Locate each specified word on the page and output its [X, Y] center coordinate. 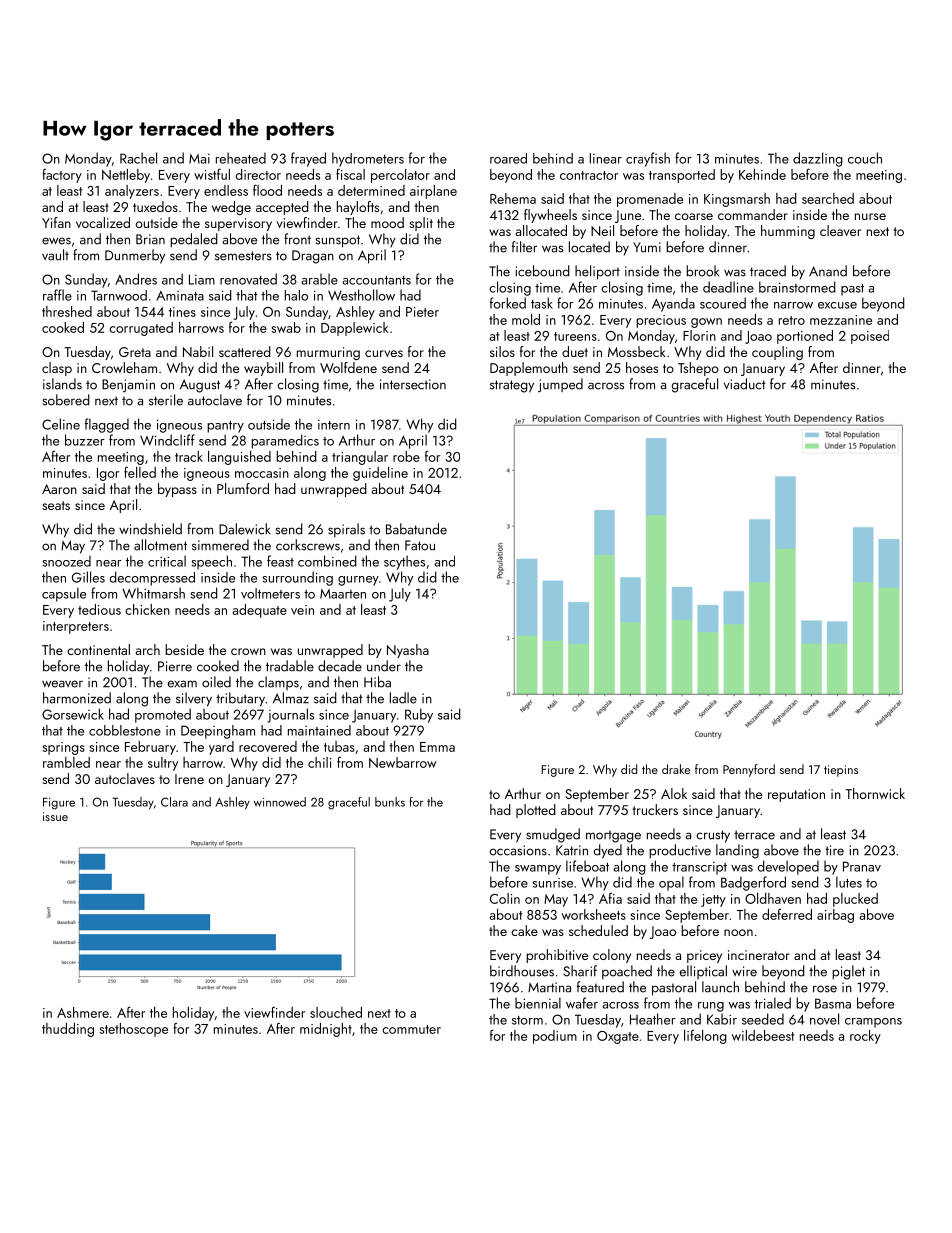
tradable [290, 666]
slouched [336, 1012]
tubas [339, 746]
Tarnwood [119, 295]
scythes [404, 562]
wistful [212, 174]
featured [600, 987]
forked [508, 303]
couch [865, 158]
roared [508, 158]
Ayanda [673, 305]
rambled [66, 762]
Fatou [420, 545]
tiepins [841, 771]
